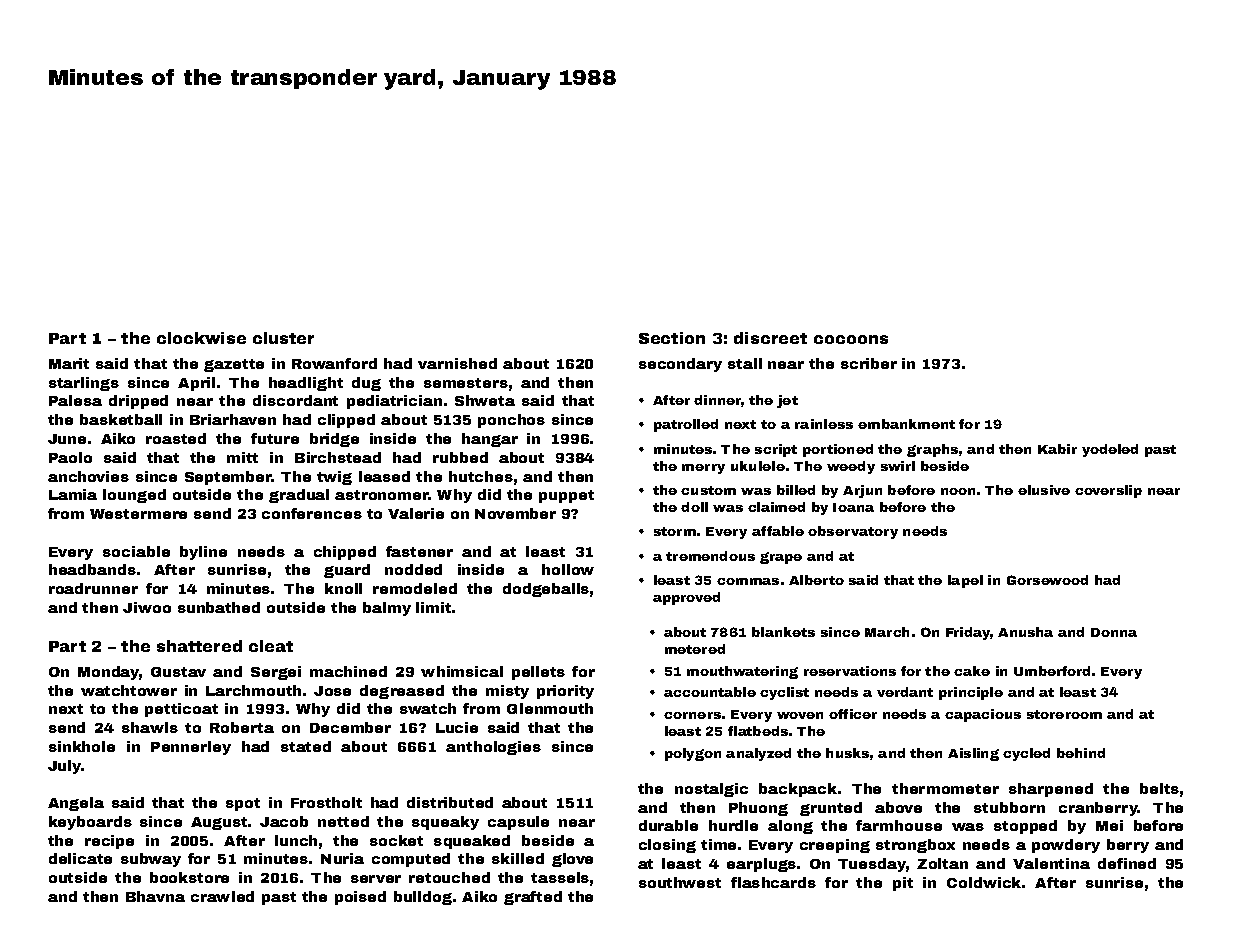  I want to click on Gorsewood, so click(1047, 580).
